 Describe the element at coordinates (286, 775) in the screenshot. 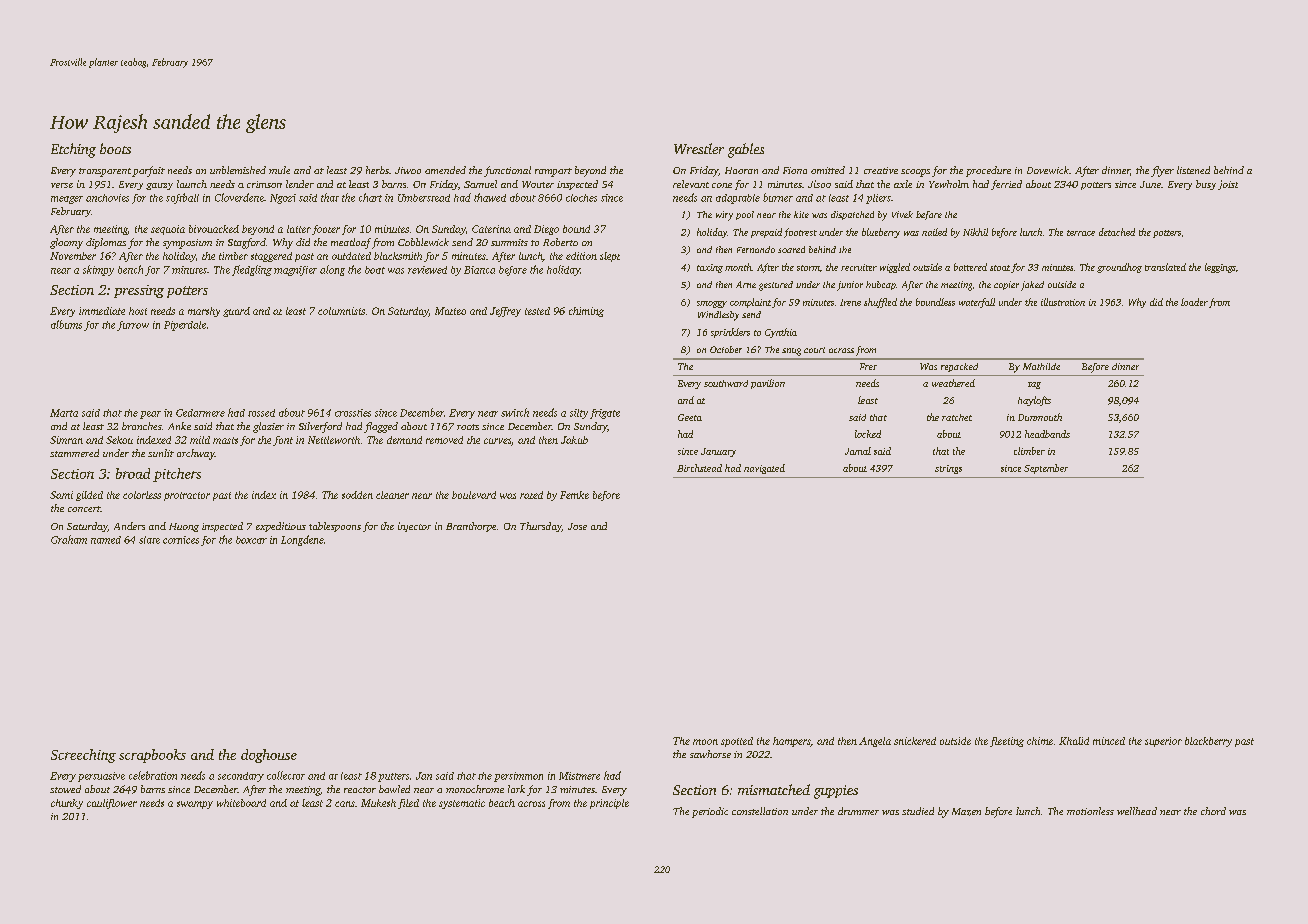

I see `collector` at that location.
